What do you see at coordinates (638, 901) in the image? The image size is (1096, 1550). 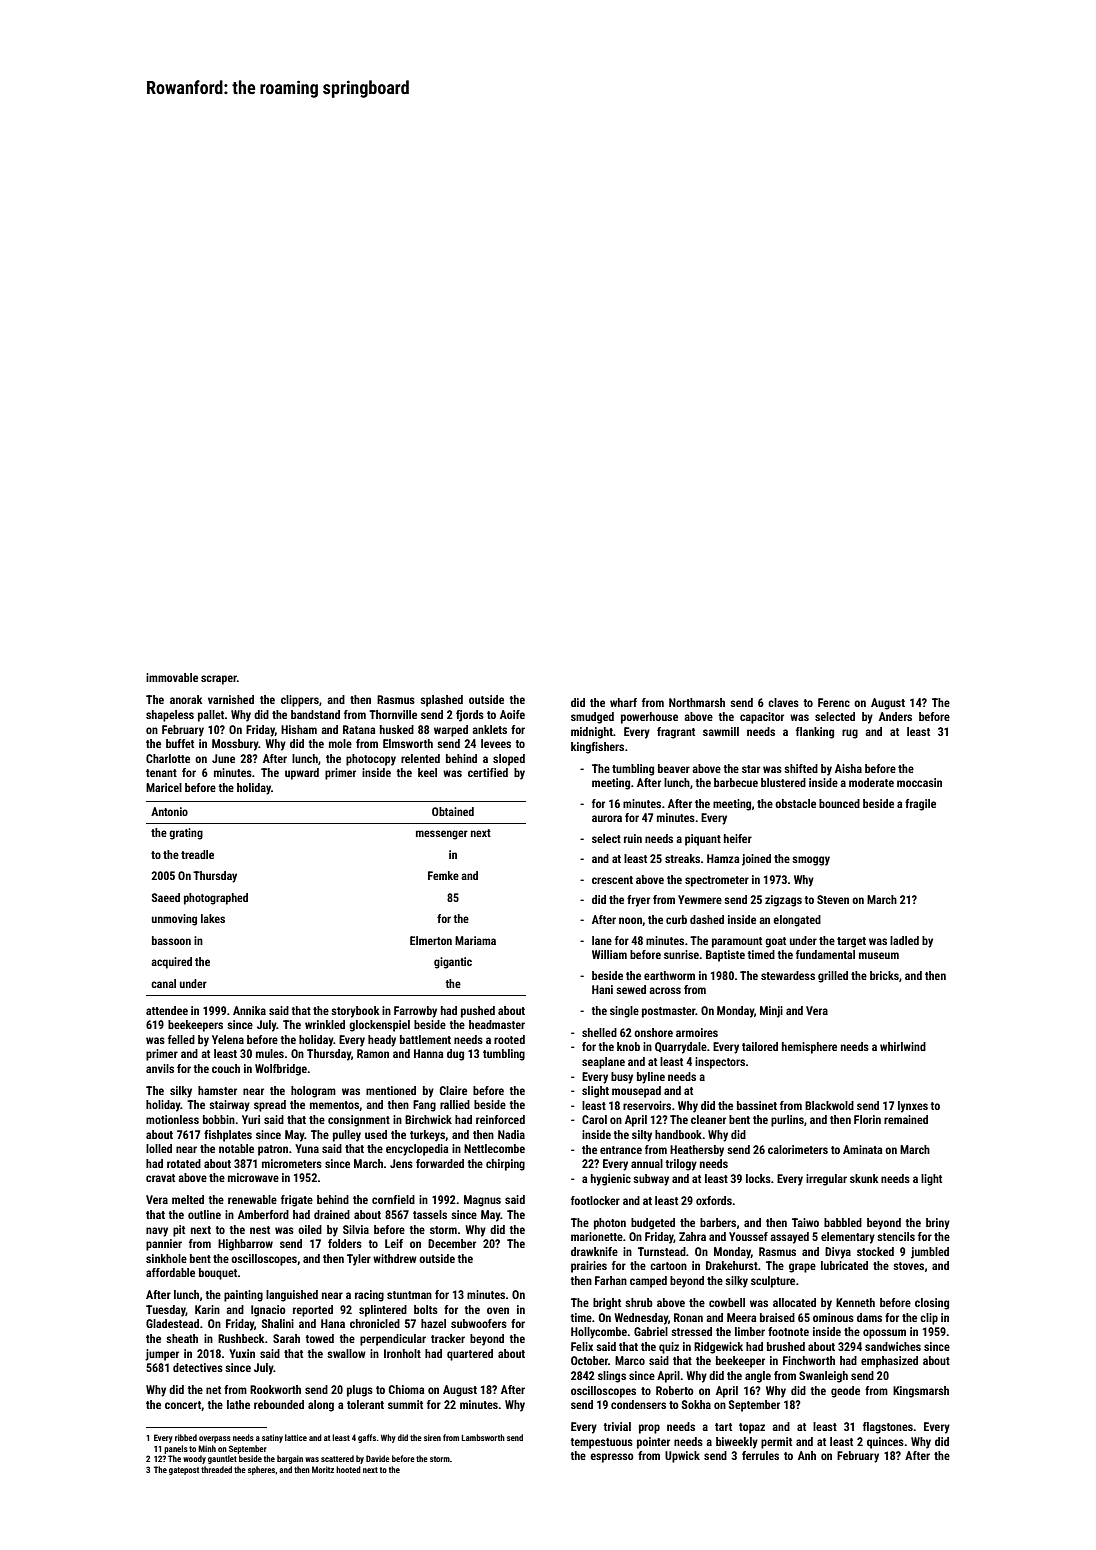 I see `fryer` at bounding box center [638, 901].
